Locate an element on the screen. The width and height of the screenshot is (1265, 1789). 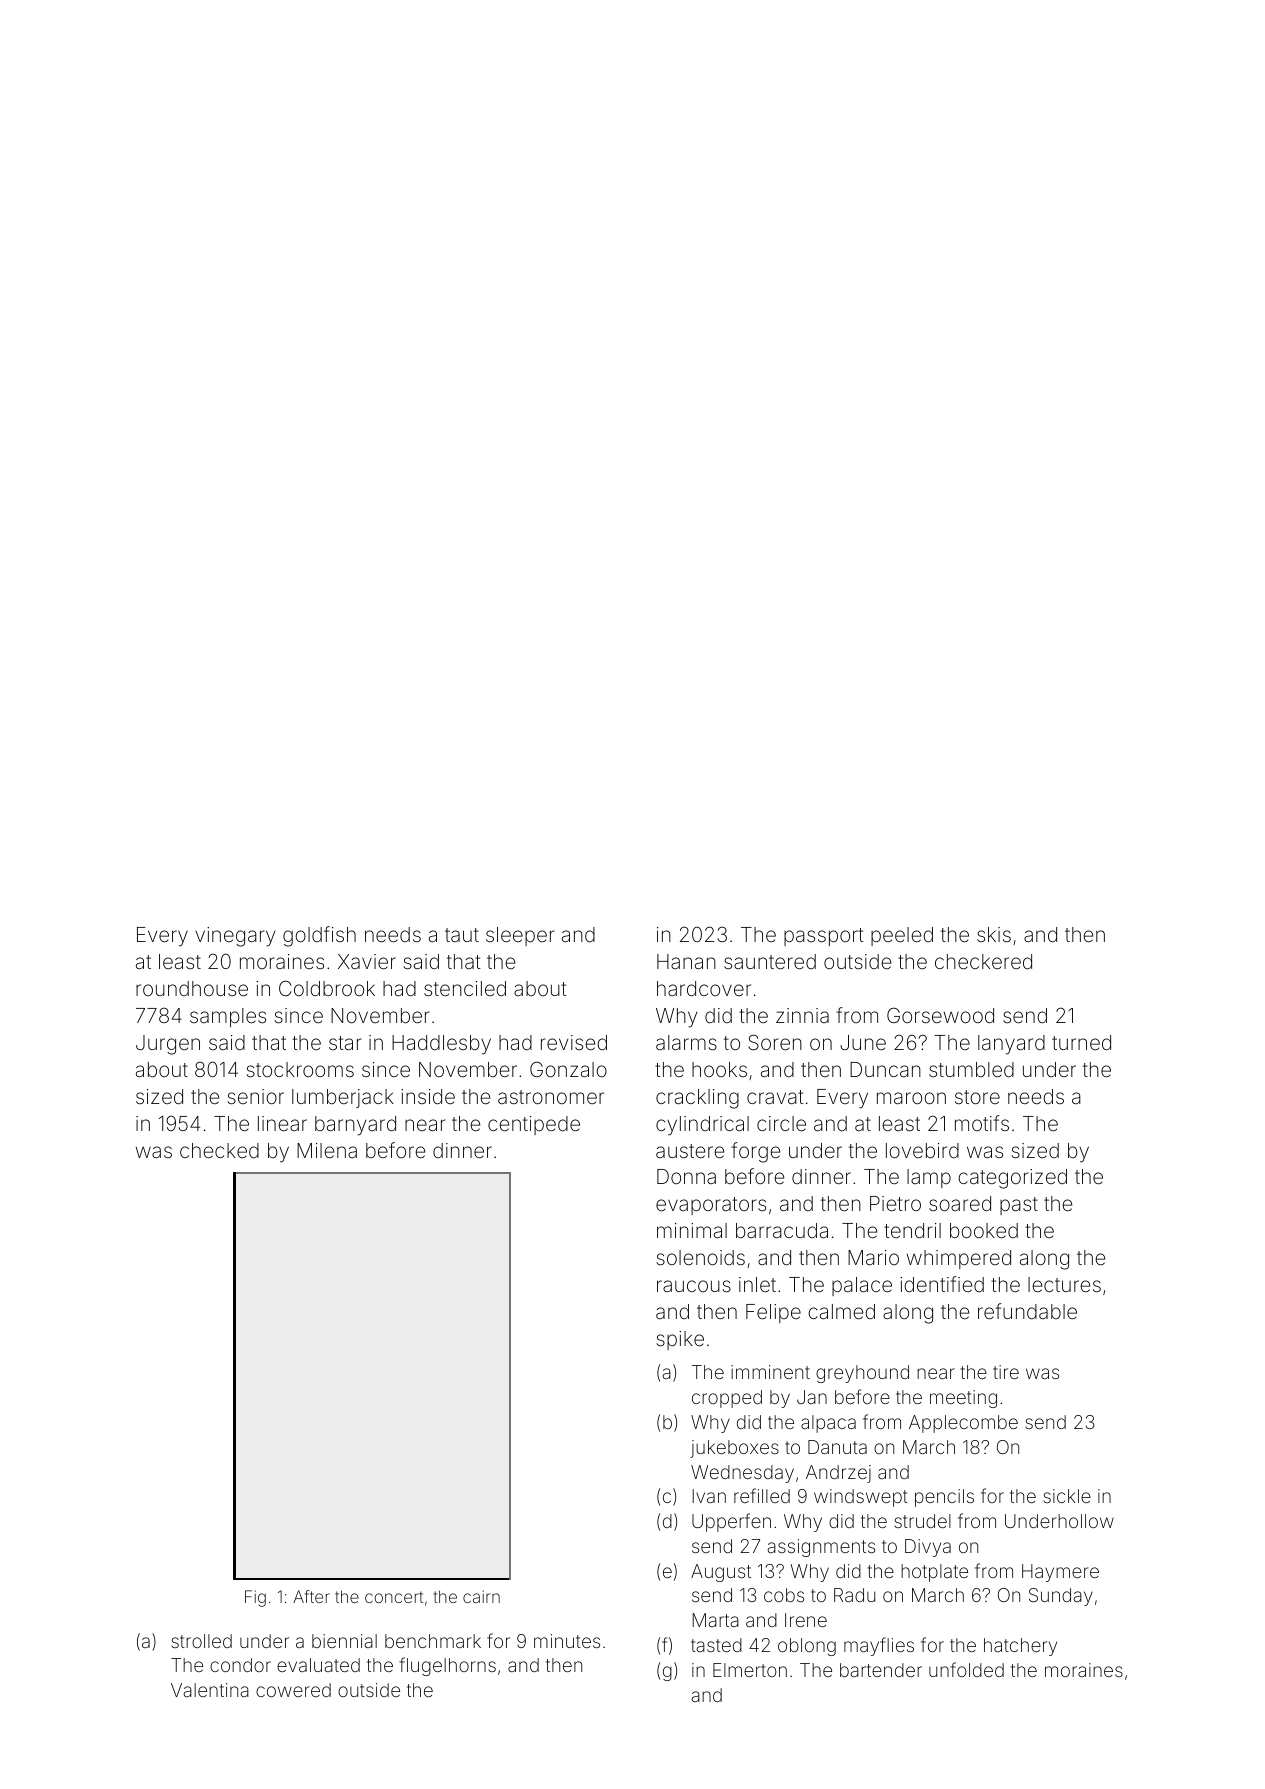
hotplate is located at coordinates (934, 1573).
